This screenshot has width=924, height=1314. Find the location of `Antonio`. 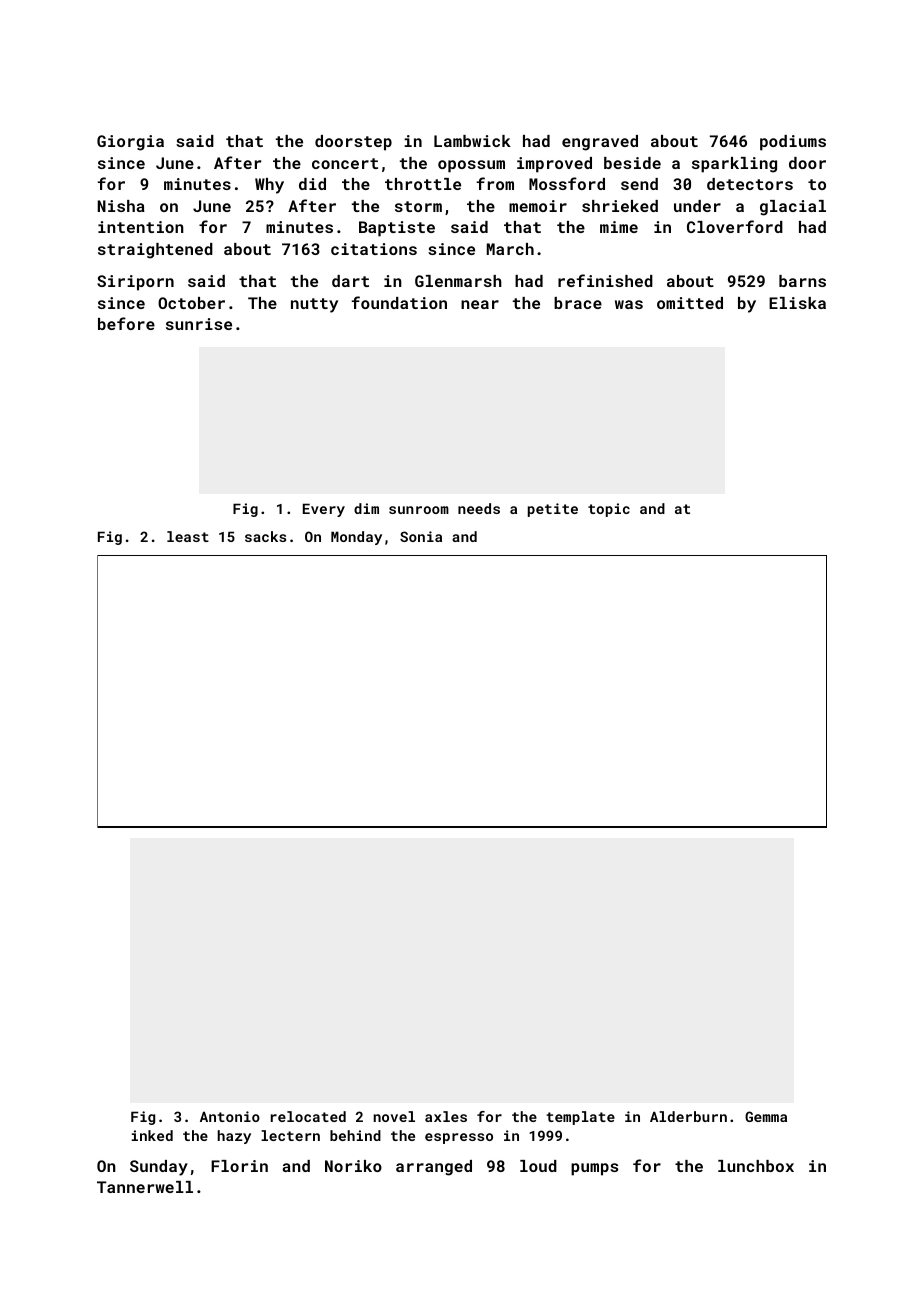

Antonio is located at coordinates (230, 1116).
